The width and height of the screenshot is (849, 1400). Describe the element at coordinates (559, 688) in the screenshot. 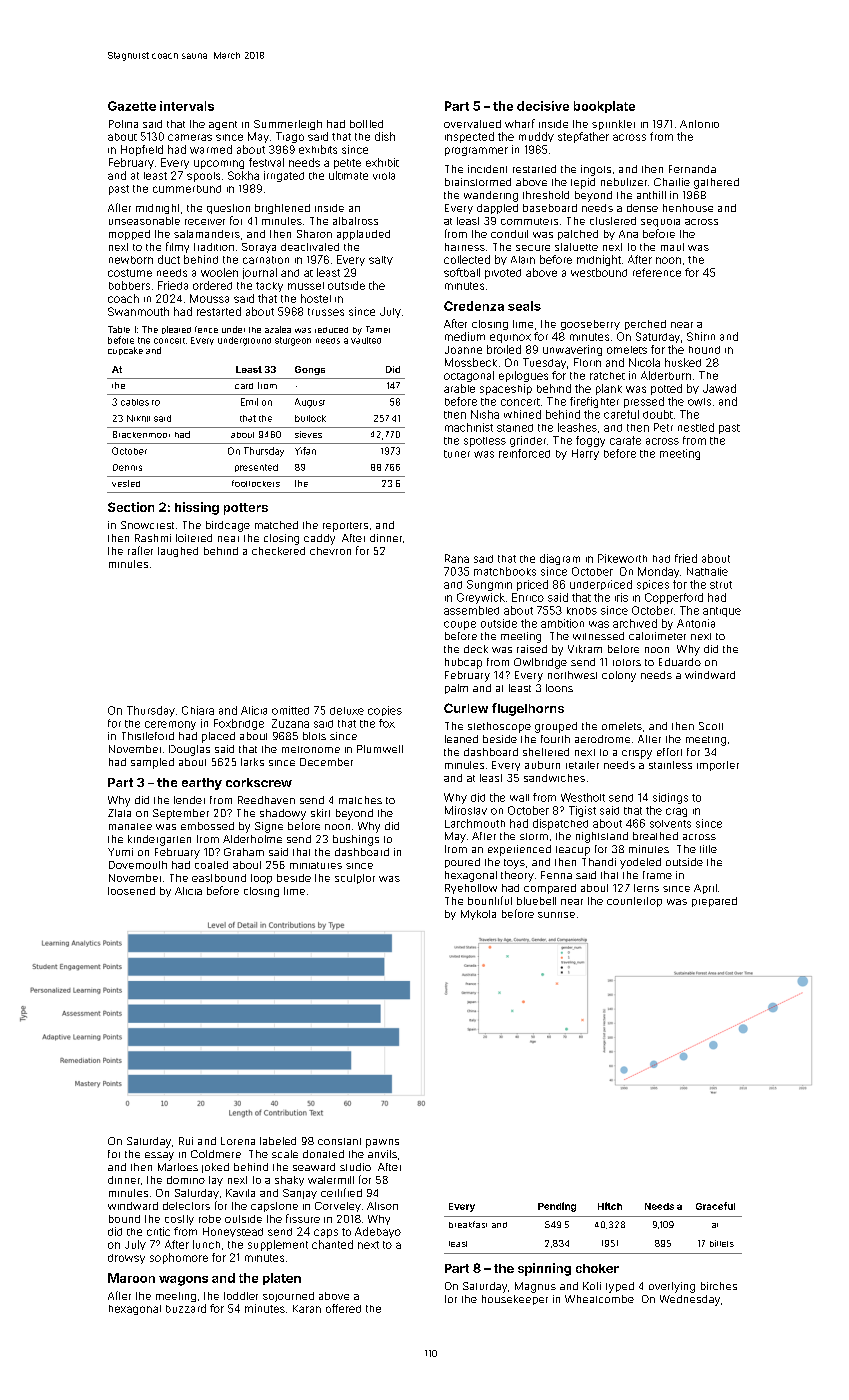

I see `loons` at that location.
